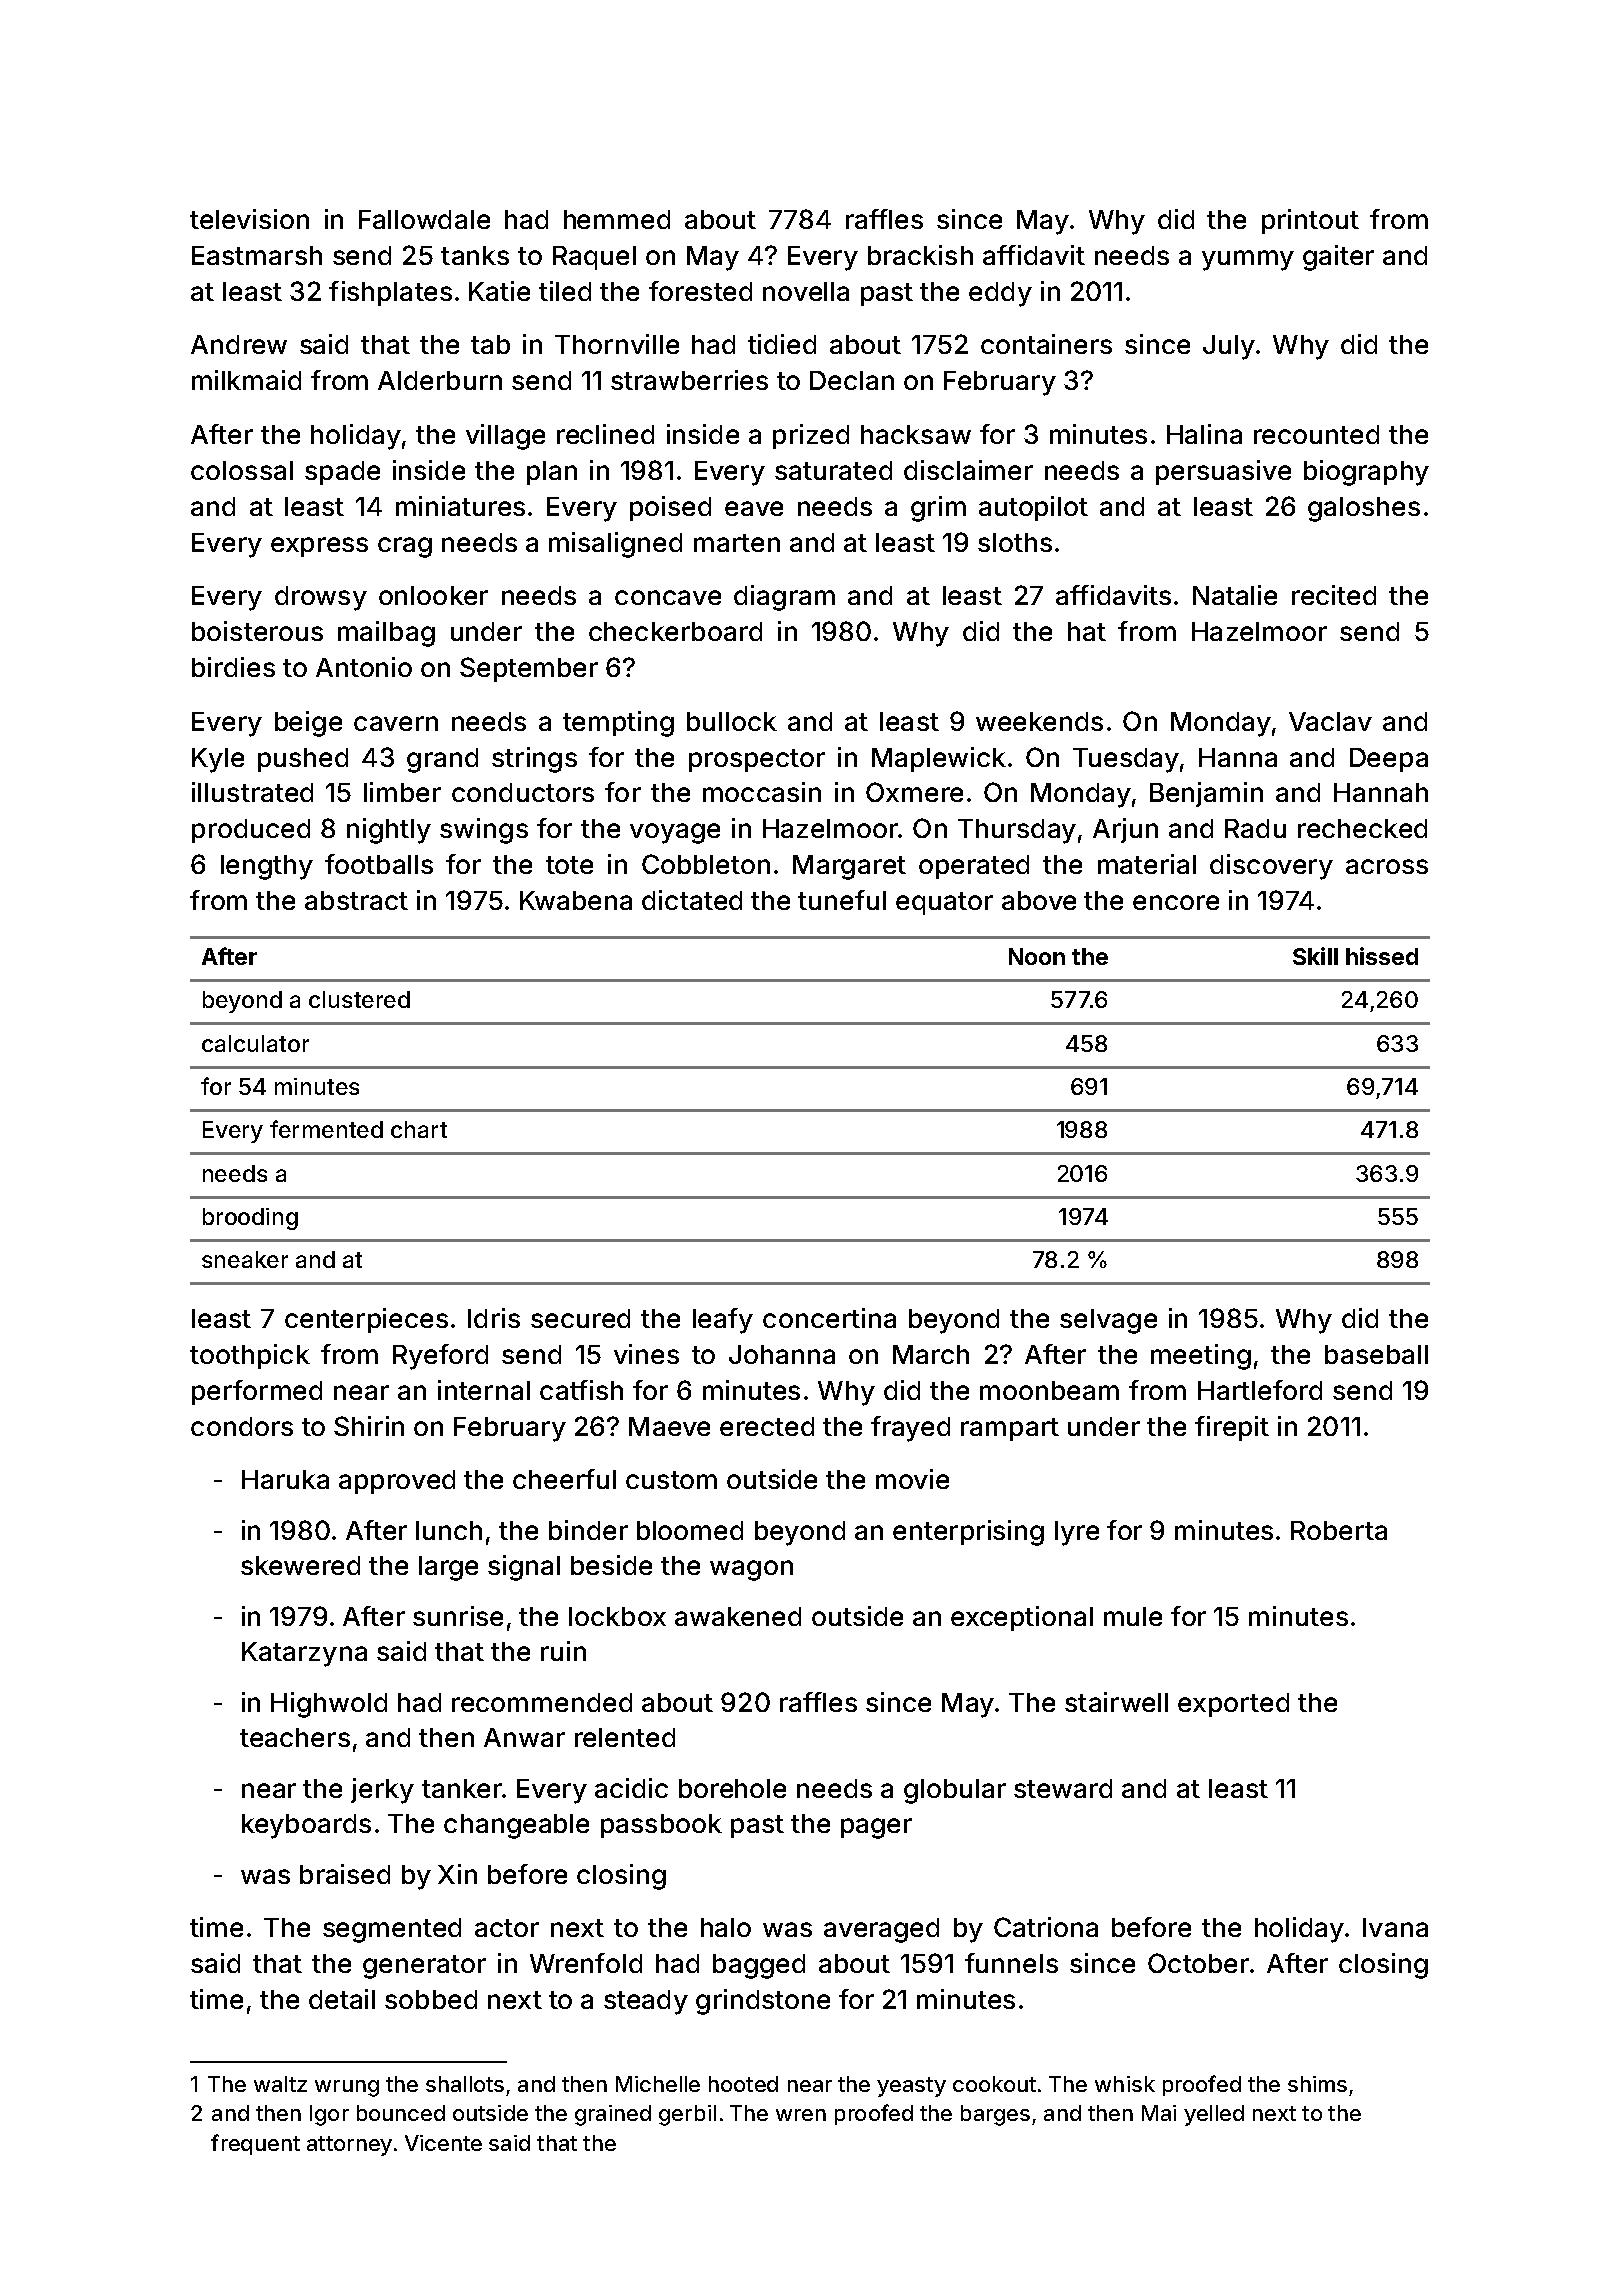 Image resolution: width=1620 pixels, height=2292 pixels. What do you see at coordinates (675, 631) in the screenshot?
I see `checkerboard` at bounding box center [675, 631].
